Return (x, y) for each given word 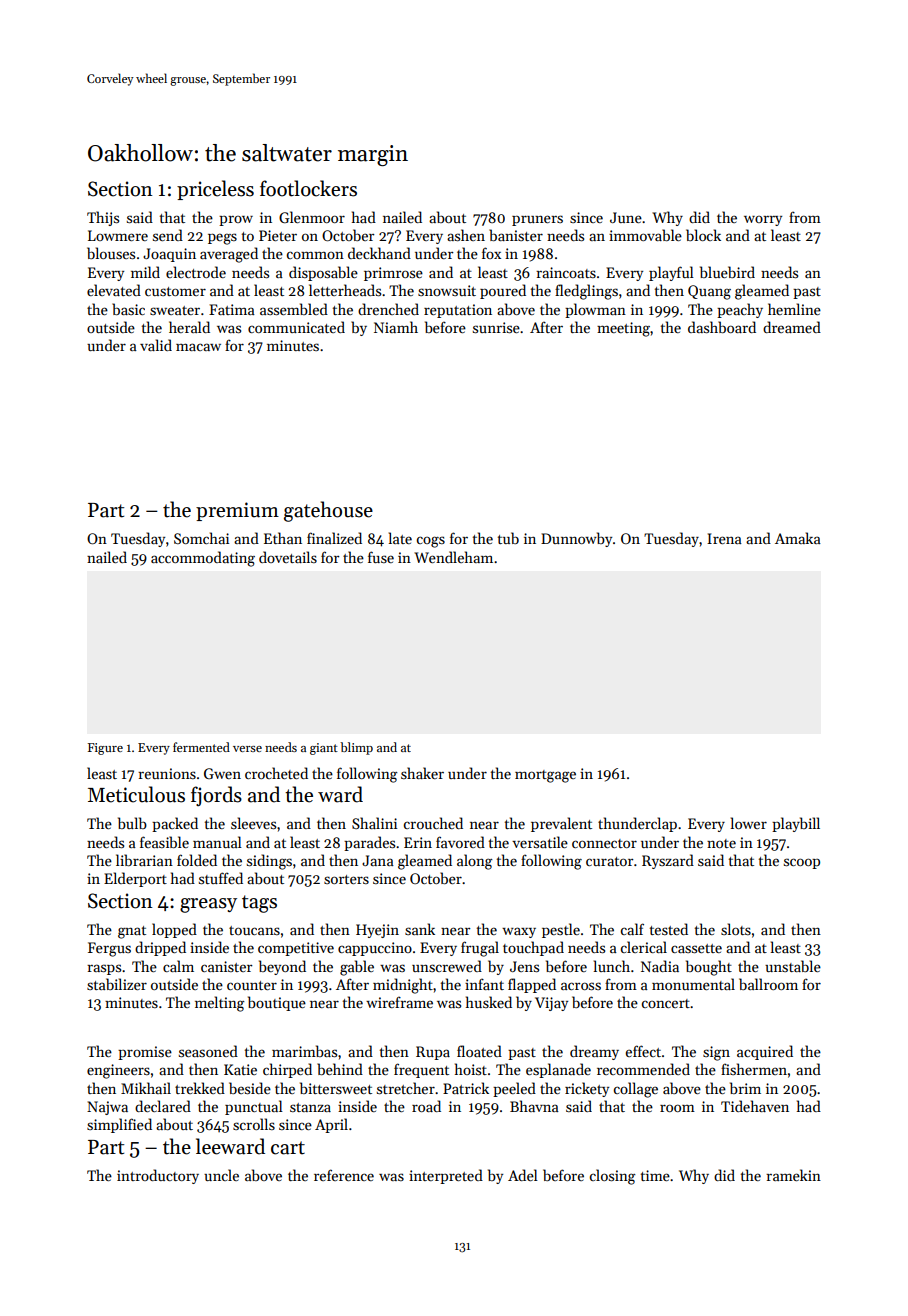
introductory (158, 1176)
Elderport (135, 879)
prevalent (561, 824)
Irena (724, 538)
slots (736, 929)
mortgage (545, 776)
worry (763, 221)
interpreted (446, 1176)
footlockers (308, 188)
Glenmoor (312, 217)
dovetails (288, 557)
